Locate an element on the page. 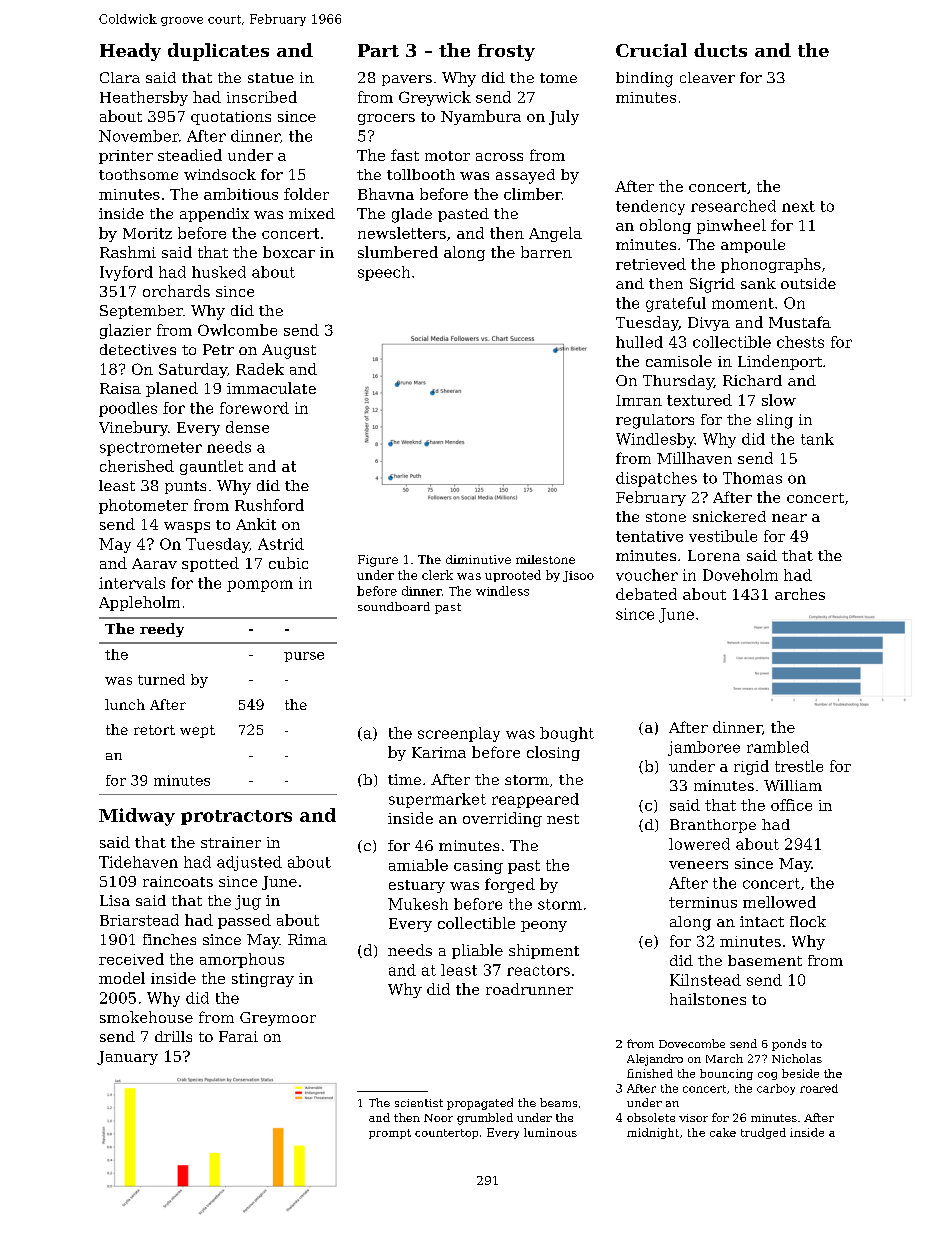 Image resolution: width=952 pixels, height=1233 pixels. tendency is located at coordinates (650, 207).
